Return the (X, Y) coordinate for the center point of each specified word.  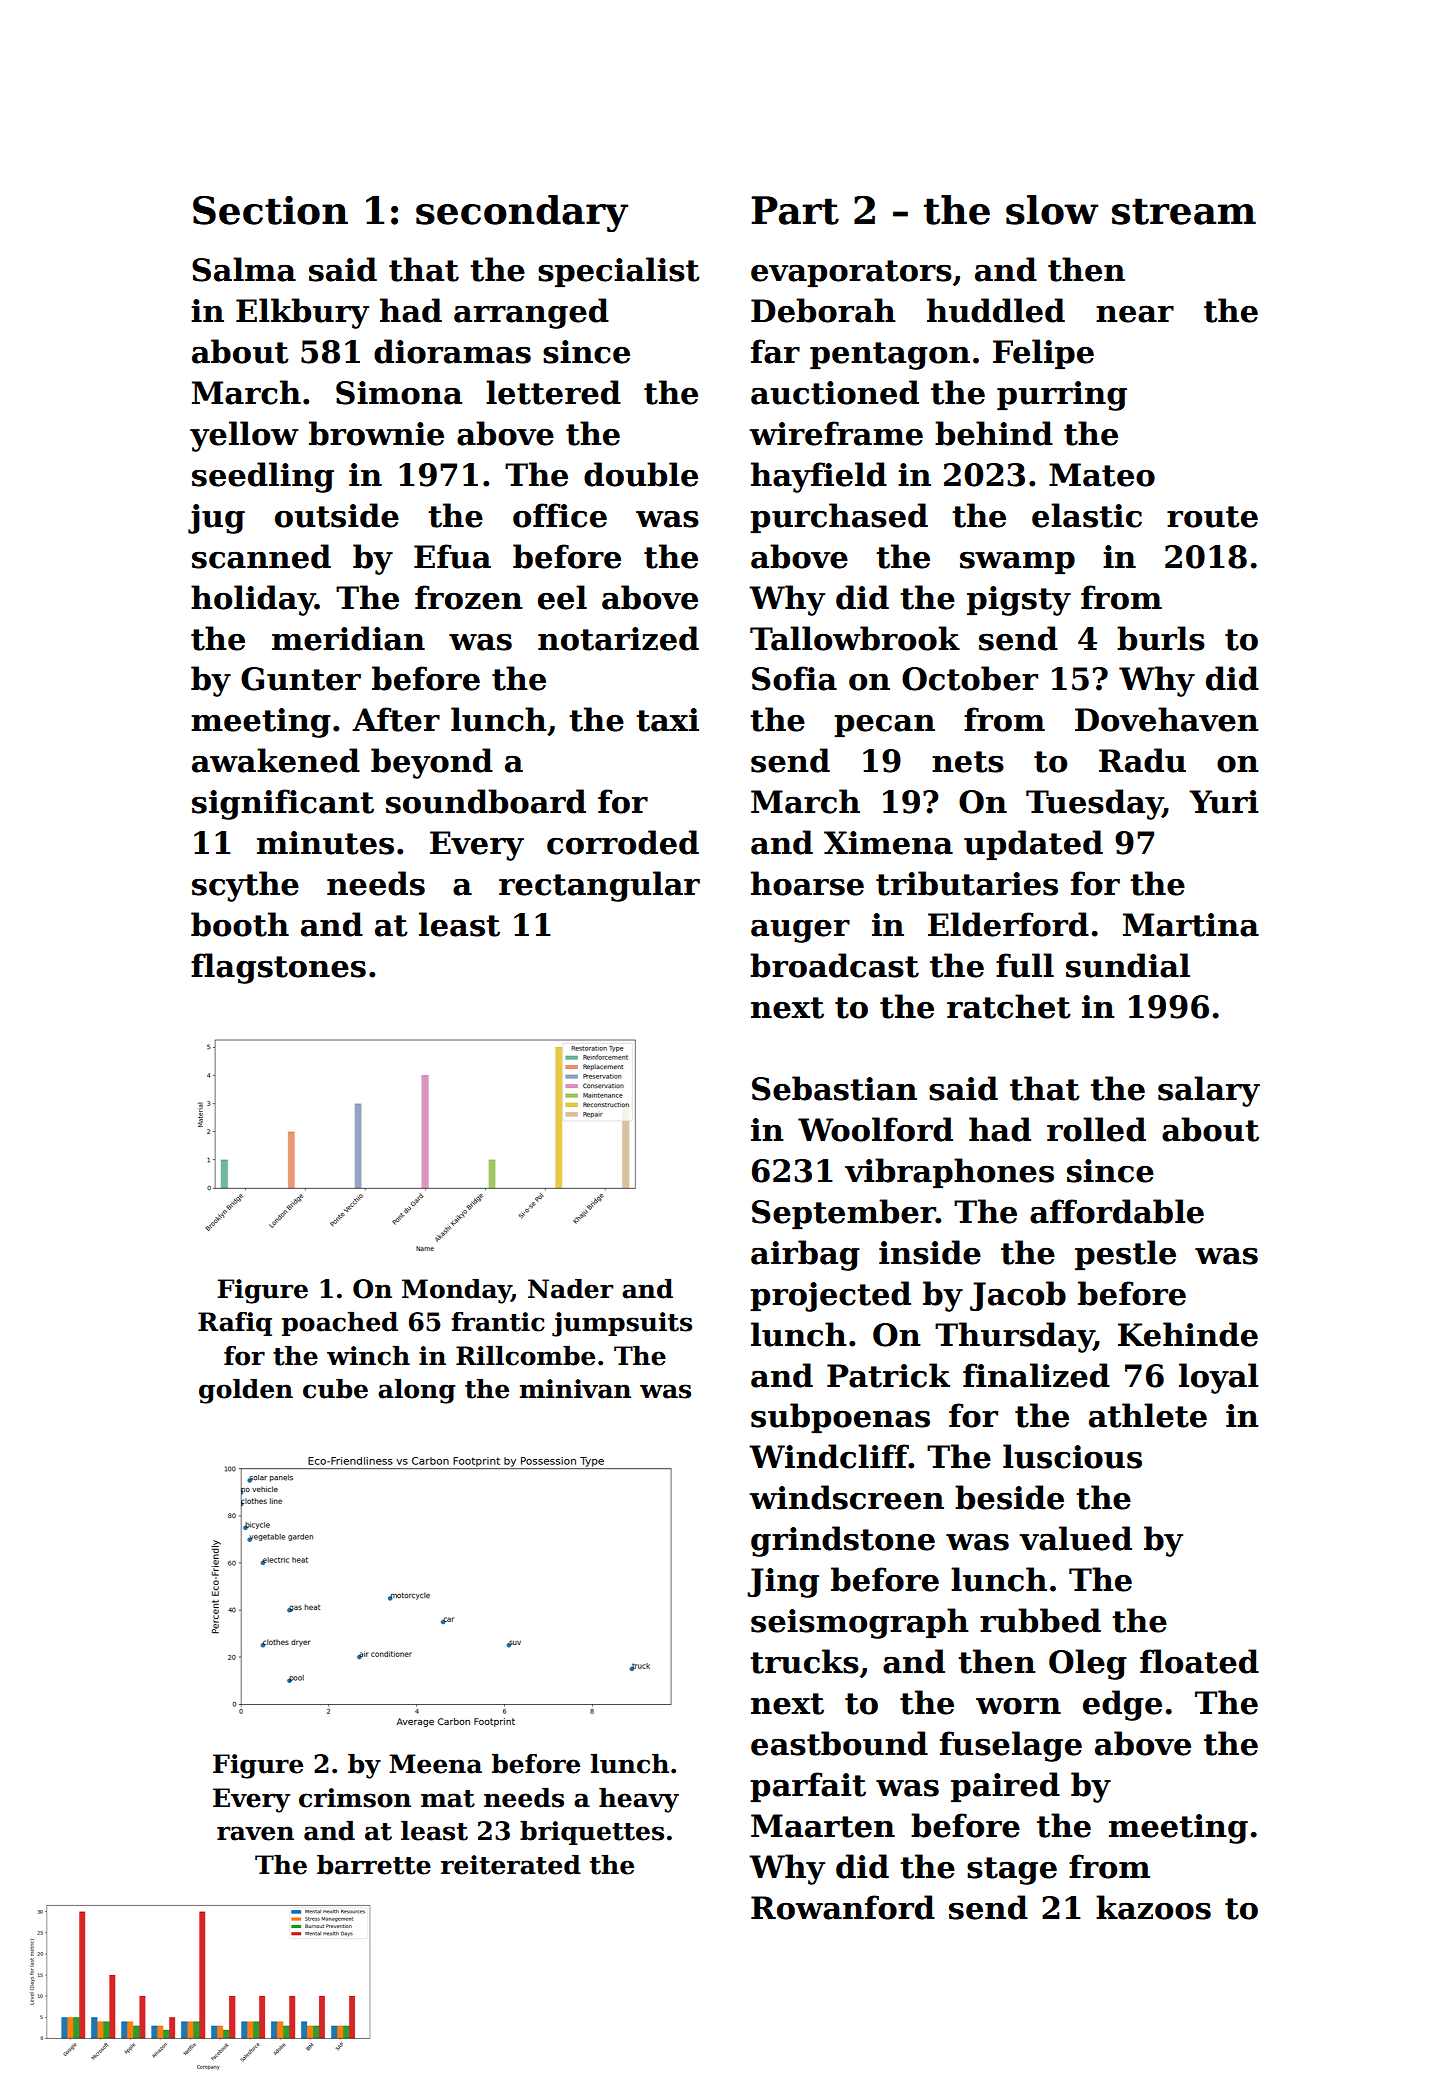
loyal (1219, 1378)
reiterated (511, 1865)
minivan (575, 1389)
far (775, 351)
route (1212, 517)
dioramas (452, 351)
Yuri (1224, 802)
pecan (884, 726)
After (396, 719)
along (417, 1391)
